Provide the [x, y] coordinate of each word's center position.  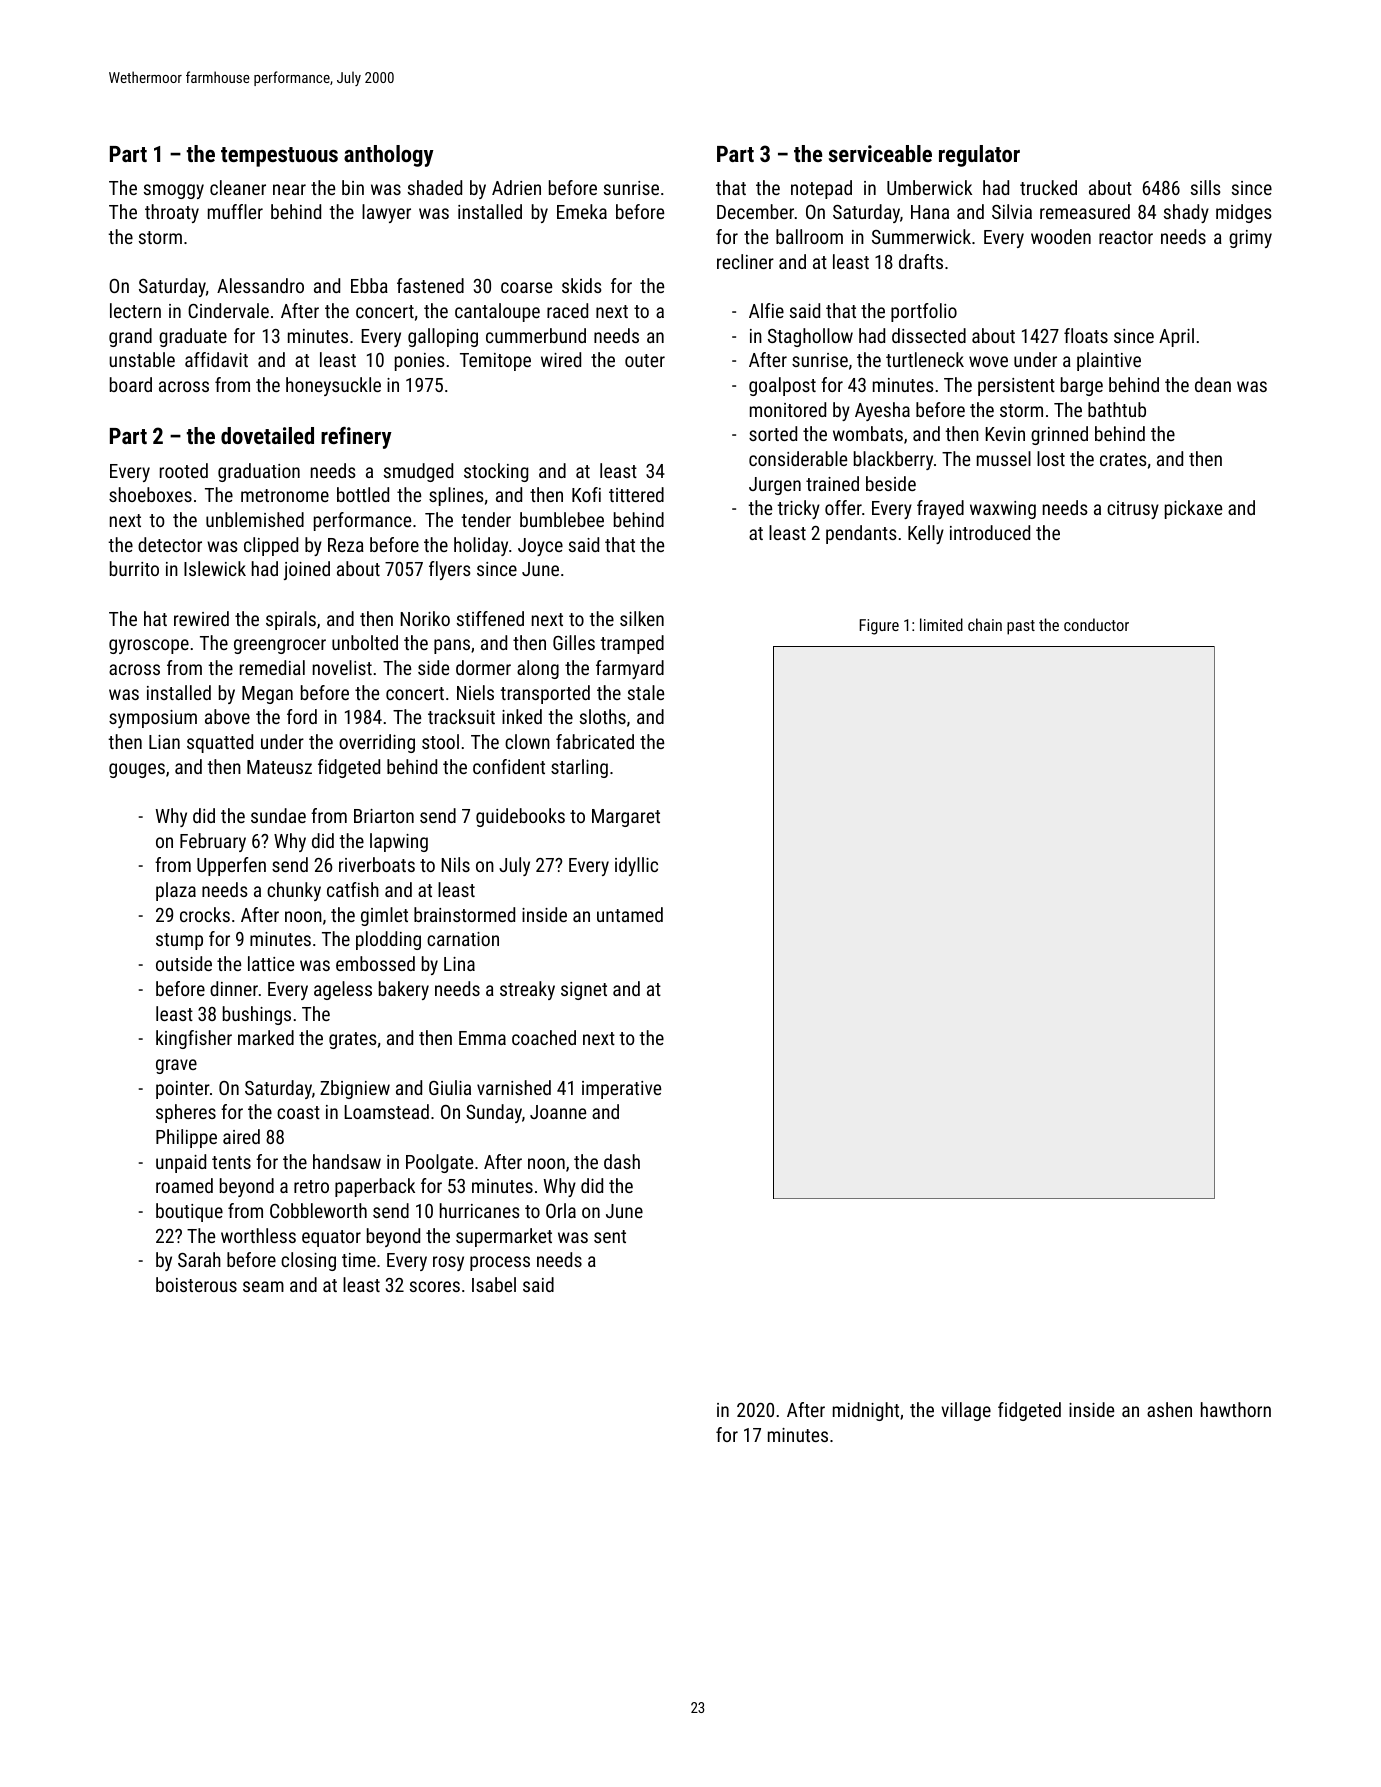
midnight [866, 1411]
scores [435, 1286]
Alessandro [260, 285]
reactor [1126, 237]
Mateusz [279, 767]
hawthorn [1236, 1409]
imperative [621, 1090]
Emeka [582, 211]
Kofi [586, 494]
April [1176, 337]
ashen [1169, 1409]
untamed [630, 914]
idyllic [636, 866]
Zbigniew [355, 1089]
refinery [356, 438]
